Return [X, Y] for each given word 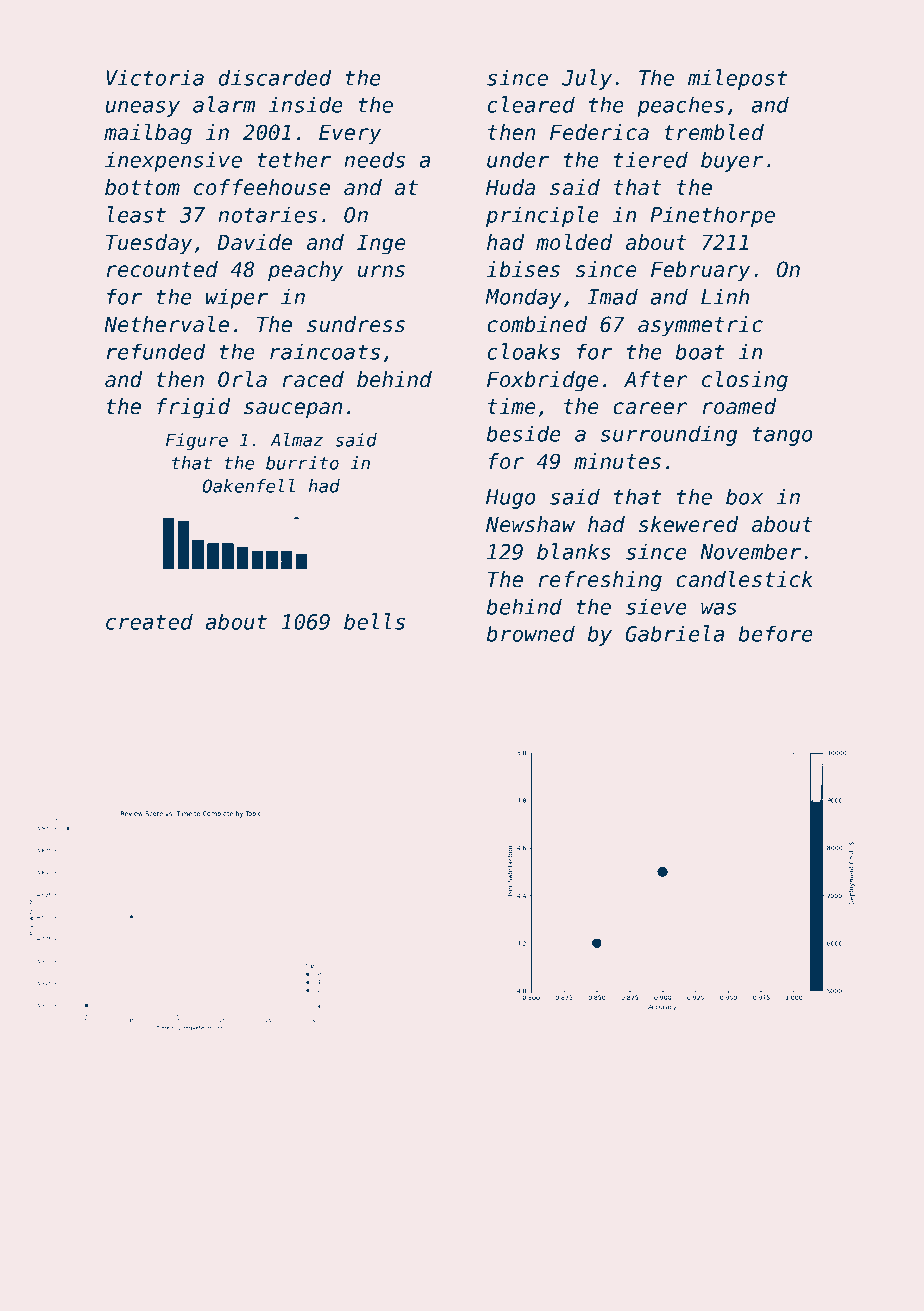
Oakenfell [248, 486]
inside [306, 104]
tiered [651, 159]
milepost [738, 79]
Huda [510, 187]
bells [374, 621]
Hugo [511, 499]
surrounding [669, 435]
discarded [274, 77]
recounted [162, 269]
